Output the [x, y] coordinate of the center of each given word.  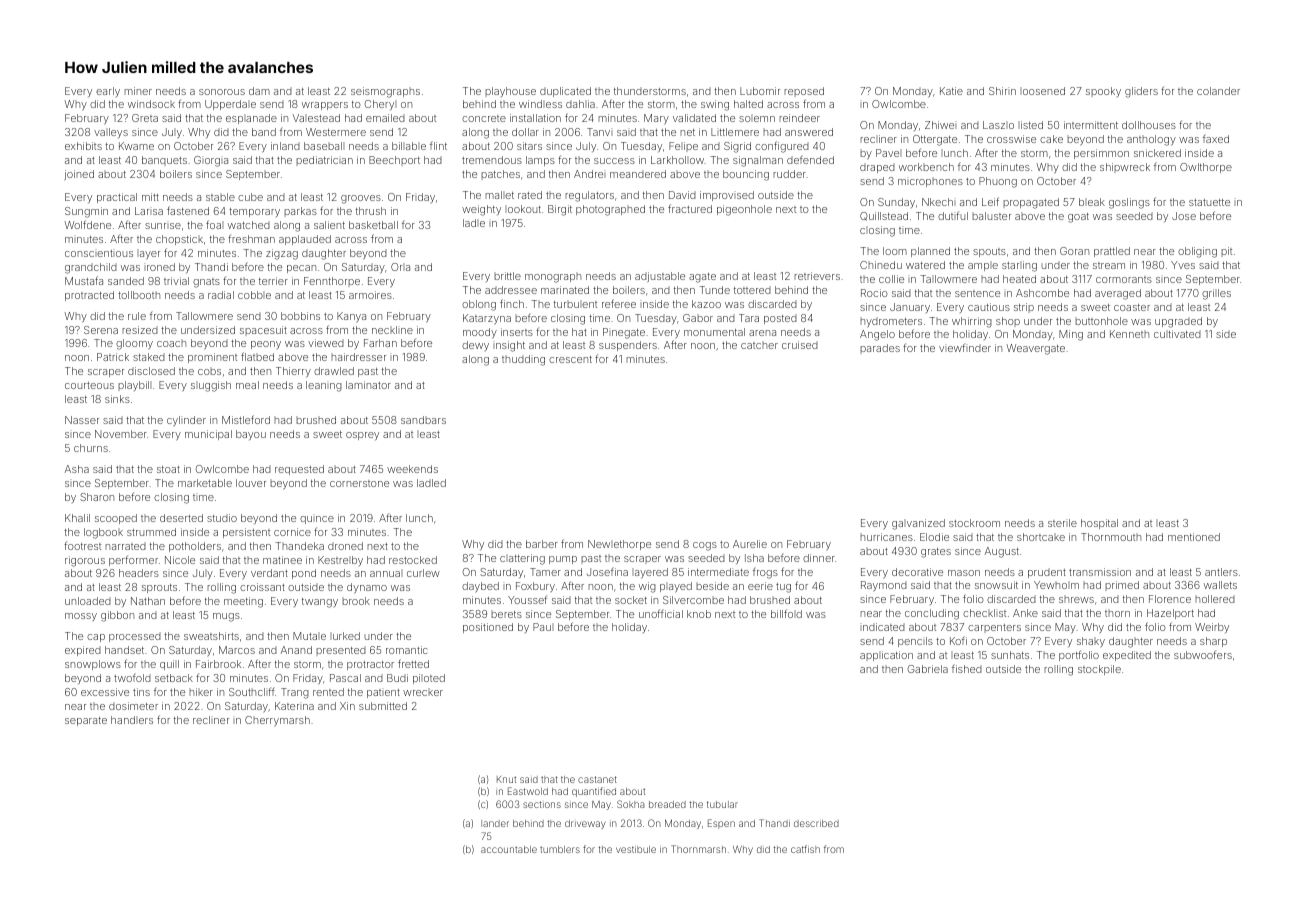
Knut [506, 779]
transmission [1100, 572]
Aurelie [750, 544]
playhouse [510, 92]
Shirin [1002, 91]
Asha [77, 469]
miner [138, 91]
